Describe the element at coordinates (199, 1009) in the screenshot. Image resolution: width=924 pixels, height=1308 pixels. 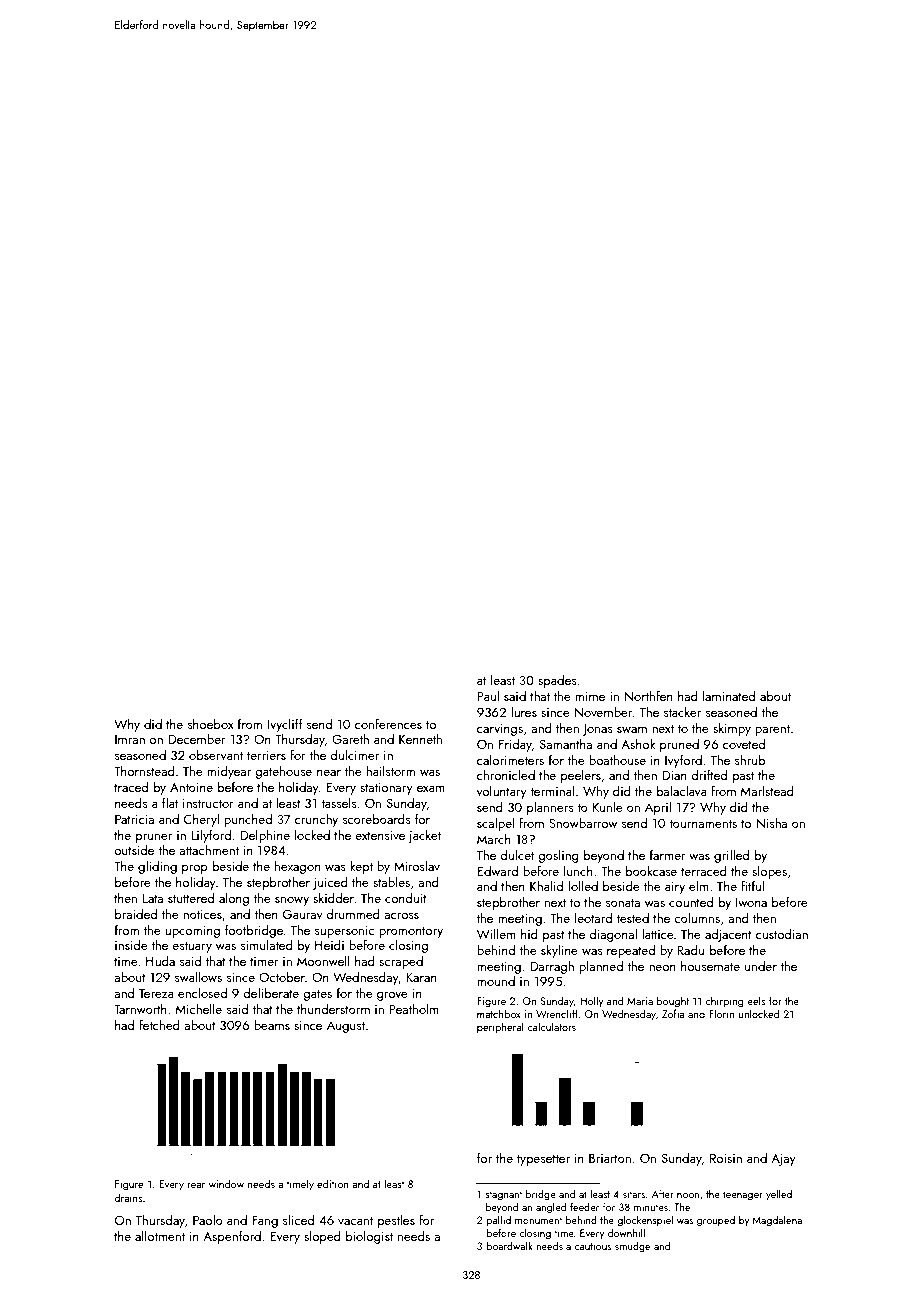
I see `Michelle` at that location.
